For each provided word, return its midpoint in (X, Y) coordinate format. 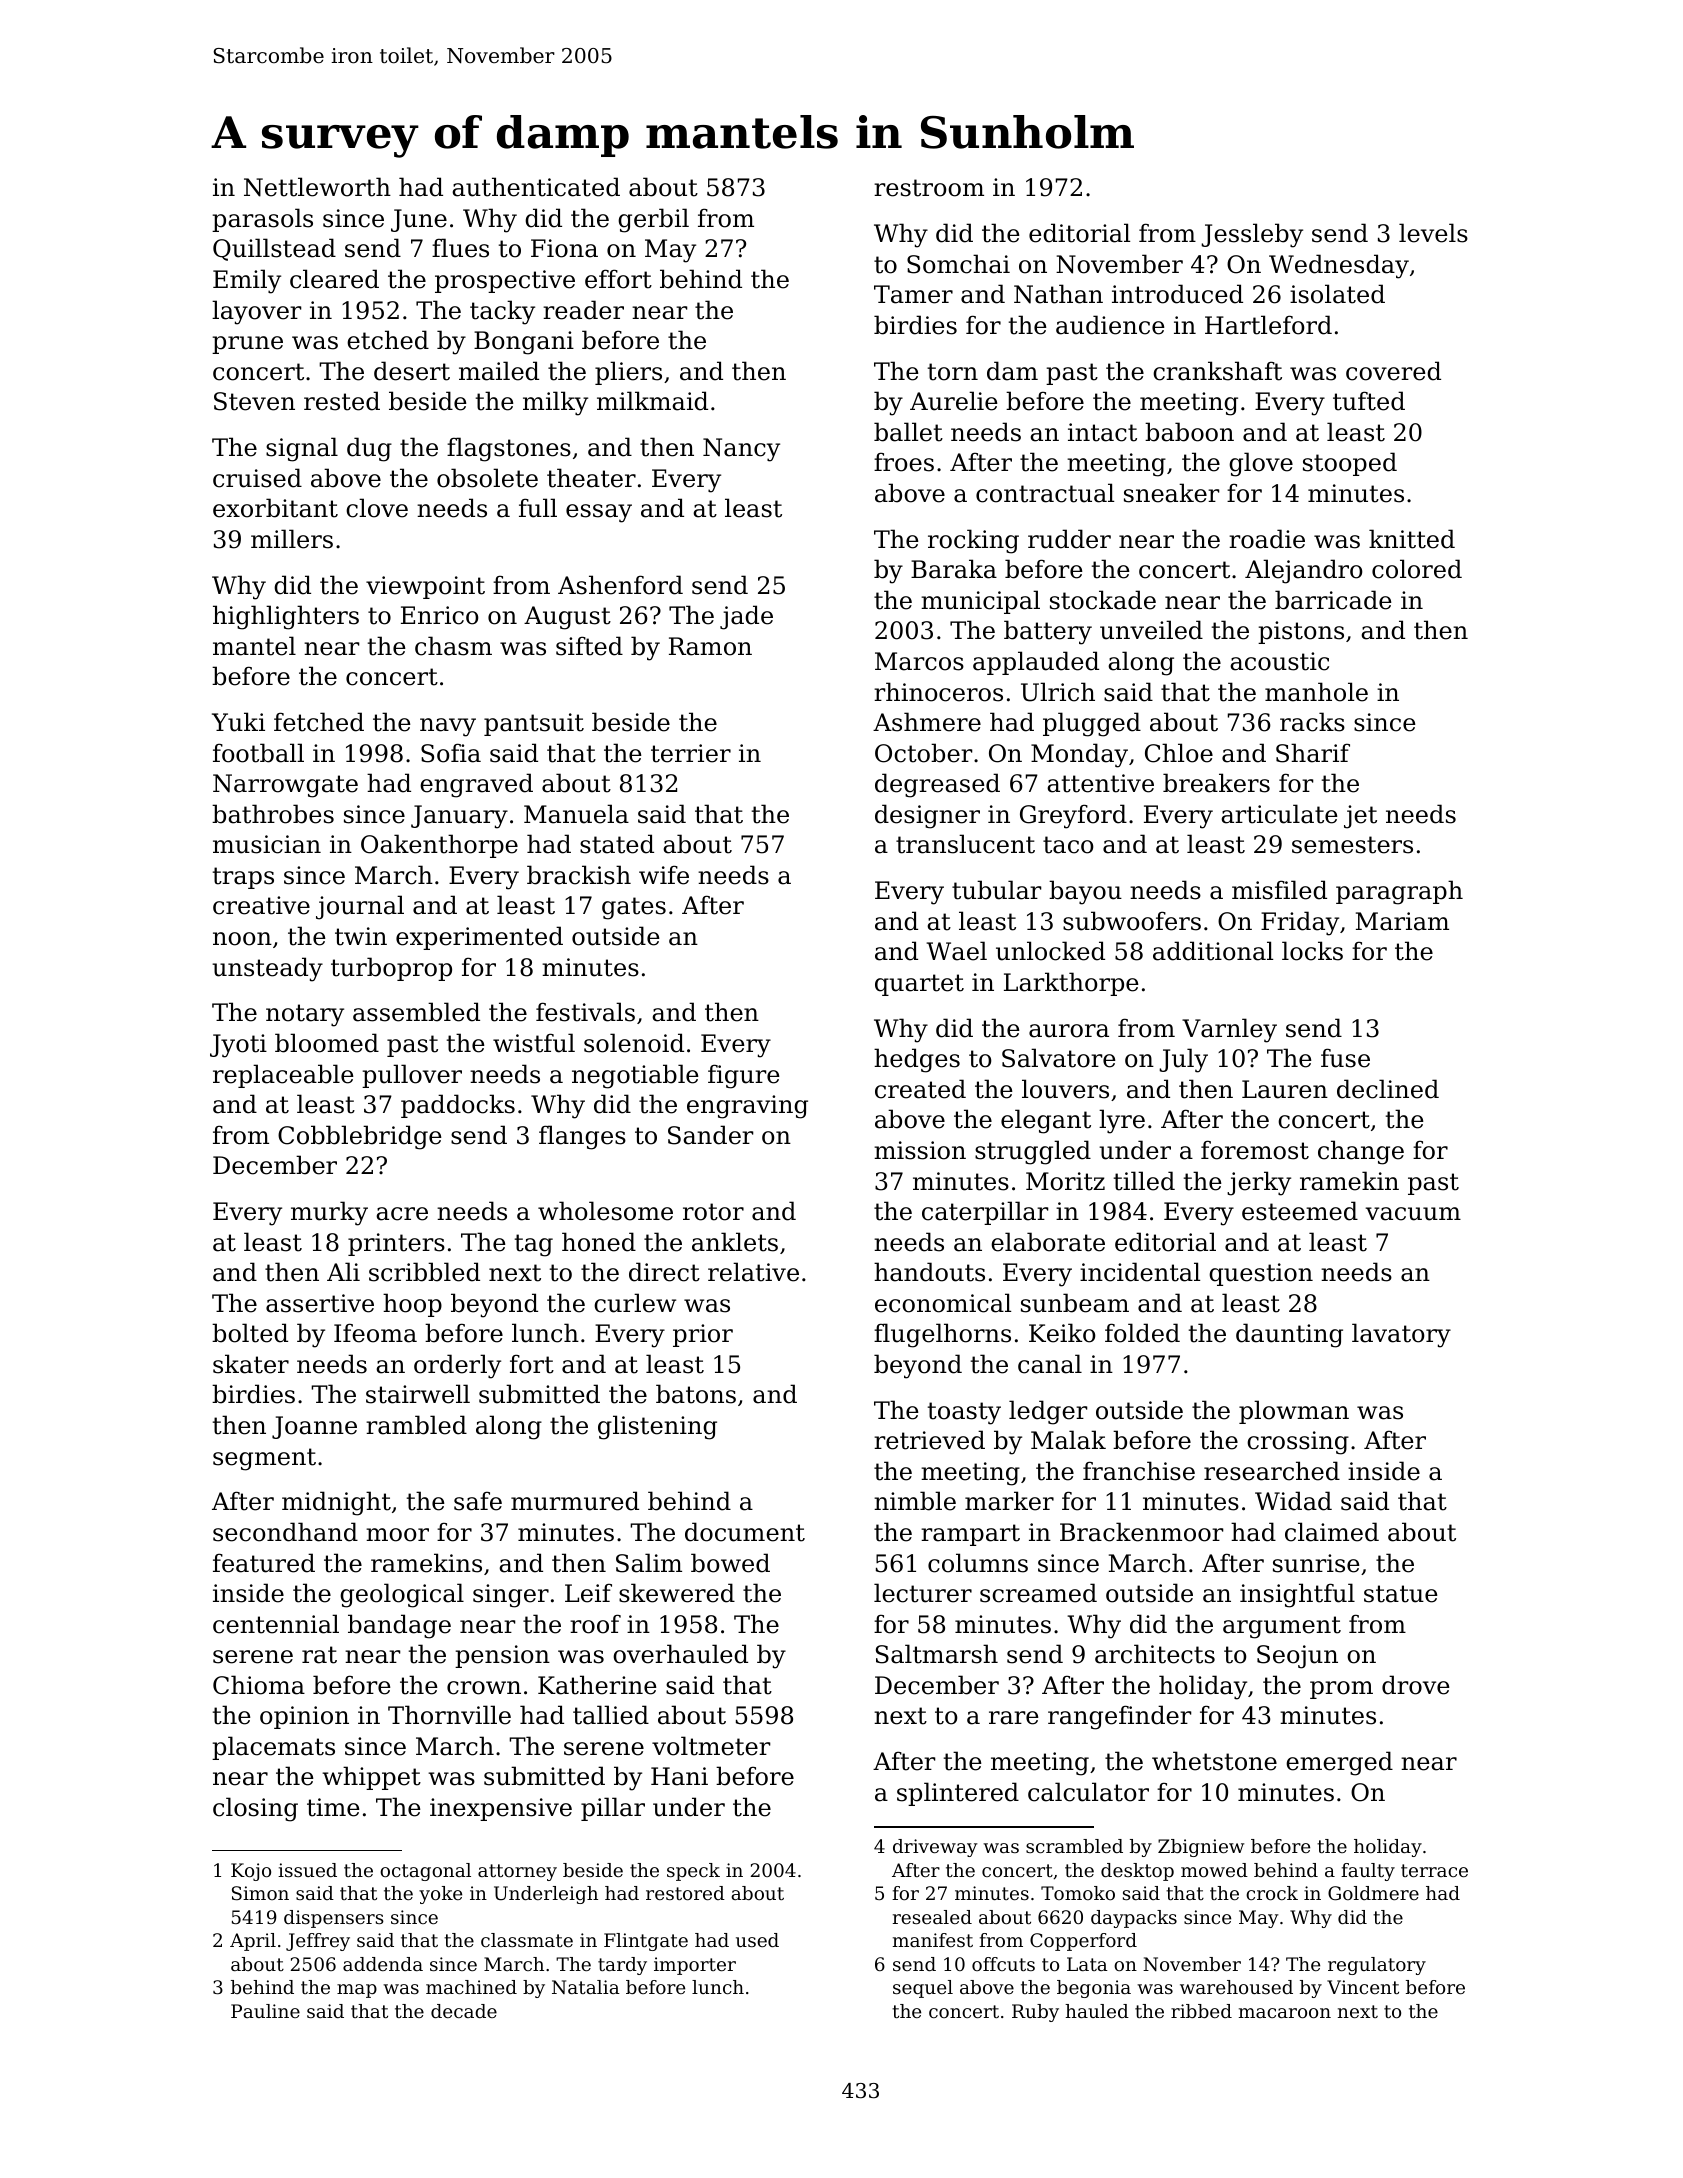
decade (464, 2011)
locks (1312, 951)
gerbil (653, 220)
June (419, 220)
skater (251, 1364)
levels (1433, 233)
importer (695, 1966)
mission (920, 1150)
